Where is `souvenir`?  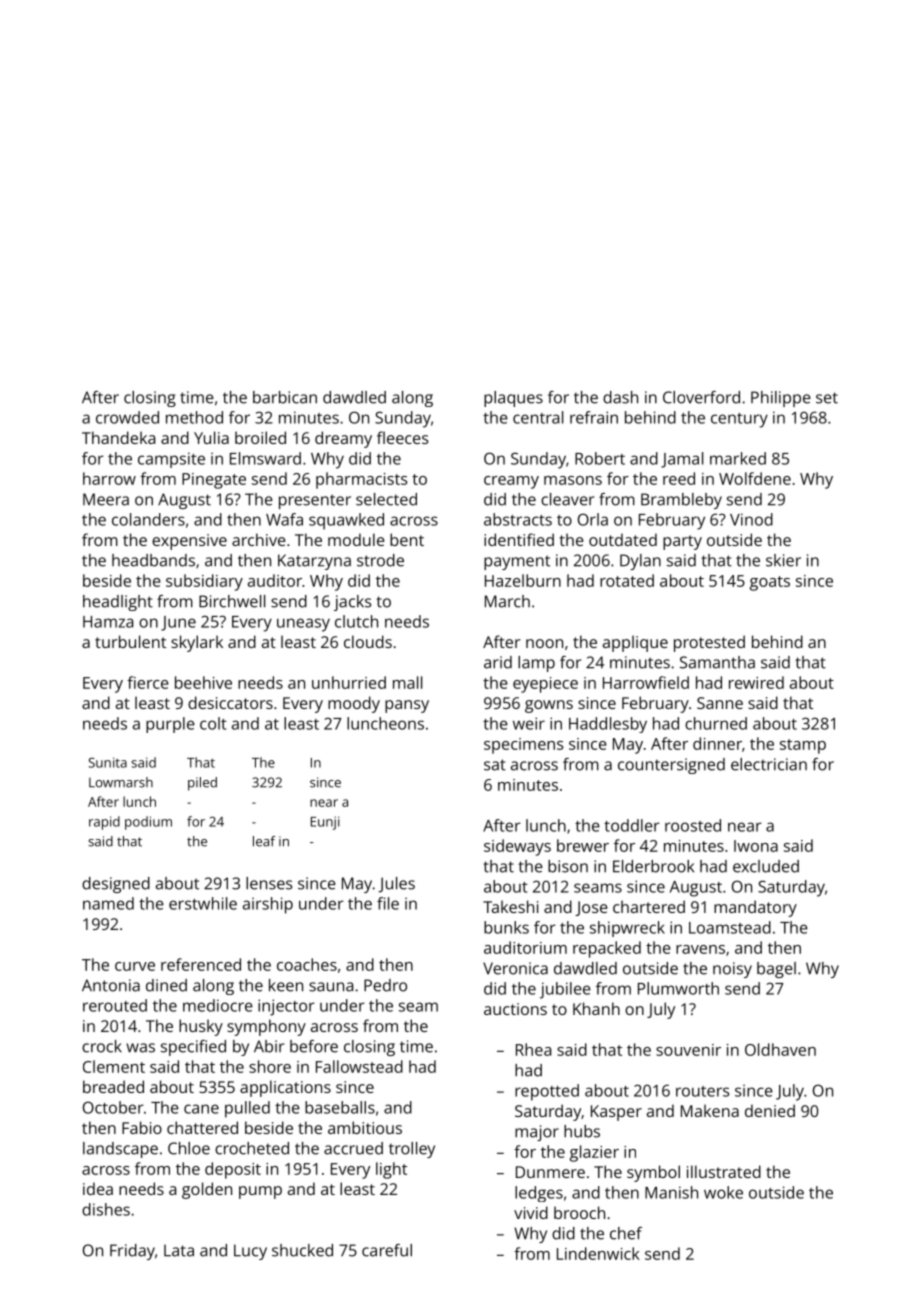 souvenir is located at coordinates (688, 1050).
